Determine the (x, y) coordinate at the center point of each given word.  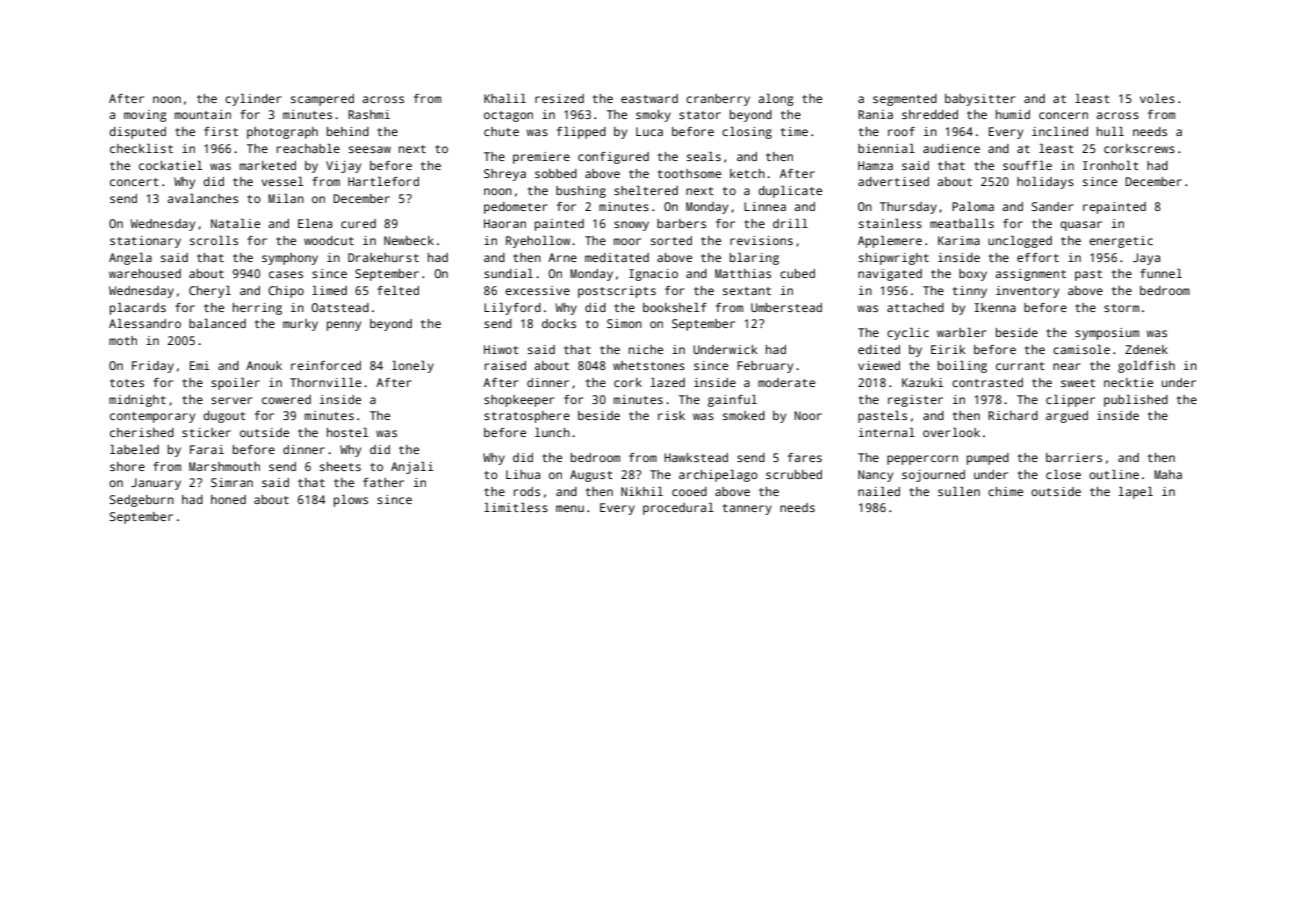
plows (351, 501)
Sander (1053, 206)
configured (613, 158)
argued (1067, 417)
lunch (552, 432)
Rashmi (369, 114)
